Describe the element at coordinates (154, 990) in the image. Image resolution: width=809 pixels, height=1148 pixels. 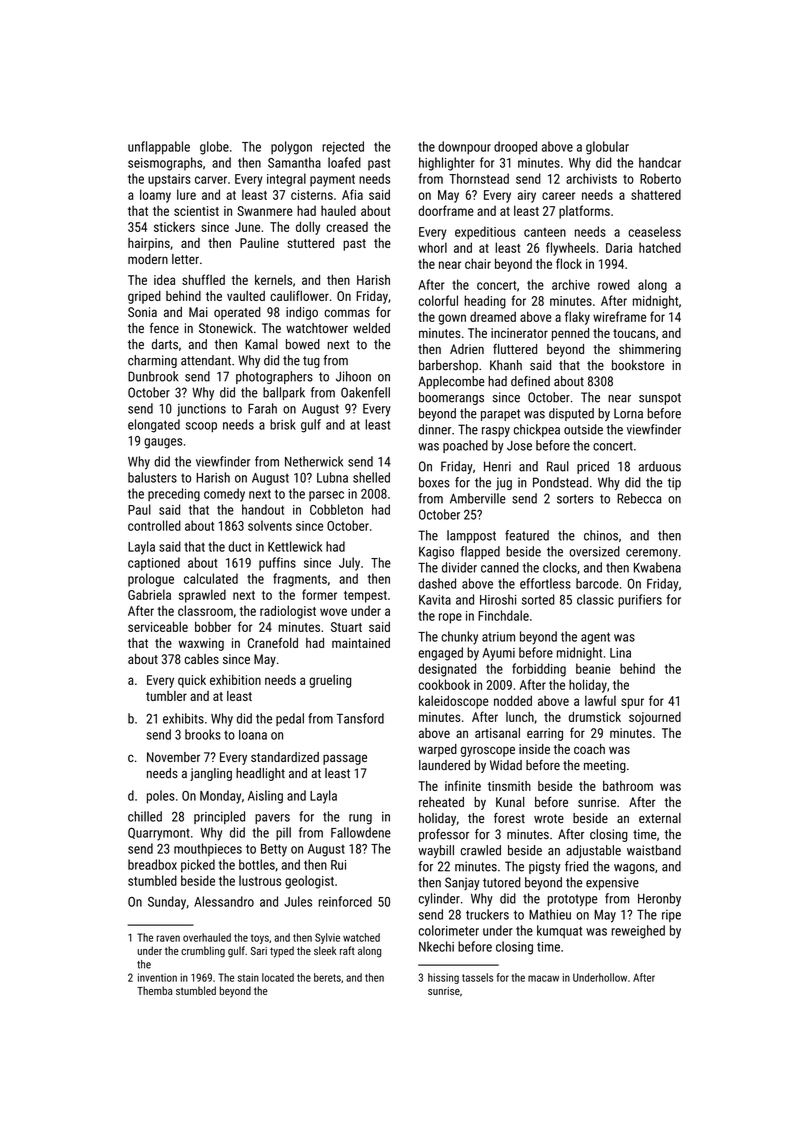
I see `Themba` at that location.
